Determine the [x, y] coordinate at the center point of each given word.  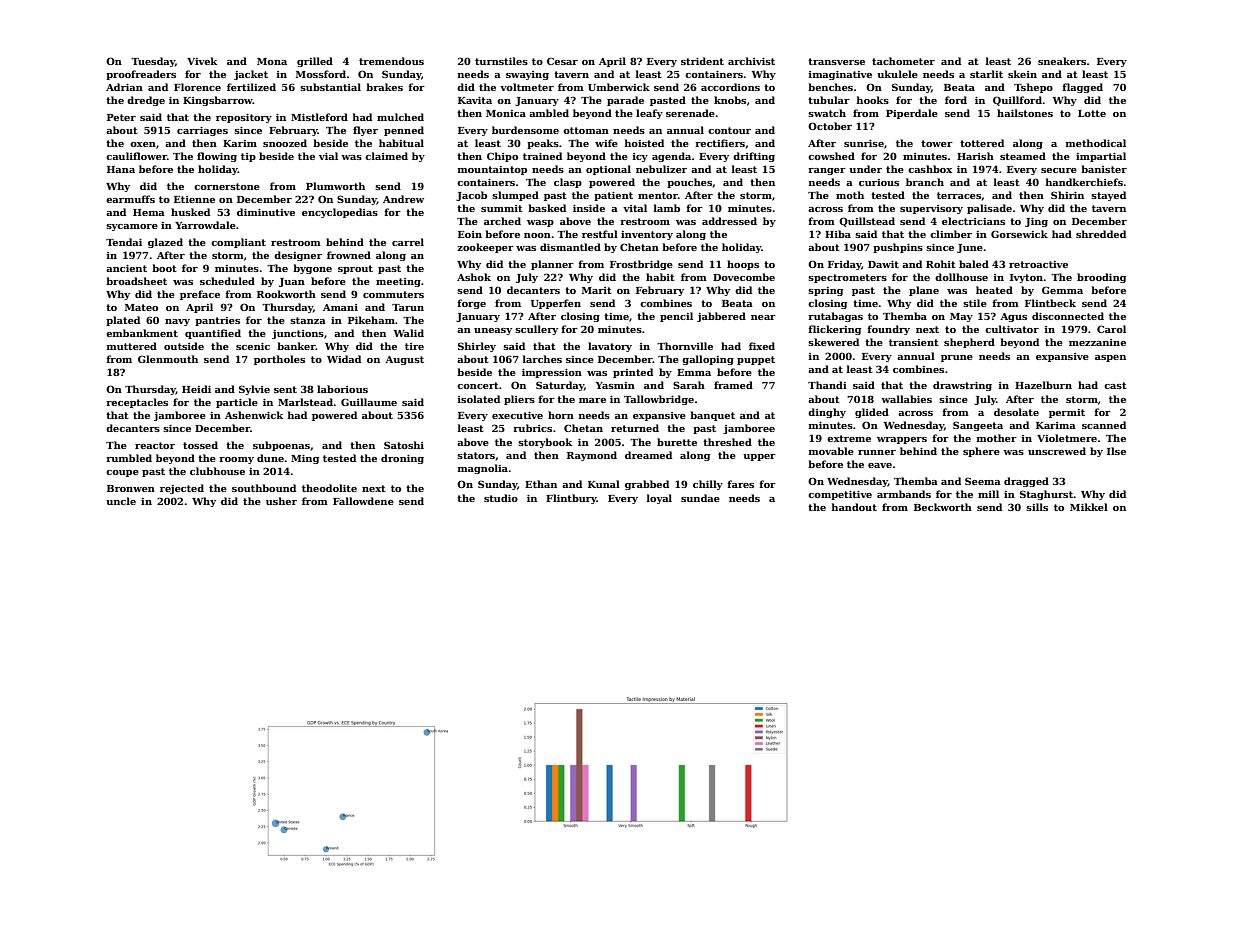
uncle [121, 501]
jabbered [721, 317]
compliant [238, 243]
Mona [272, 61]
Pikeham [371, 320]
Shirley [477, 347]
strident [702, 61]
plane [924, 291]
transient [914, 342]
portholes [279, 360]
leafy [649, 114]
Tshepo [1033, 88]
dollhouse [961, 277]
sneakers [1062, 61]
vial [328, 156]
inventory [647, 235]
